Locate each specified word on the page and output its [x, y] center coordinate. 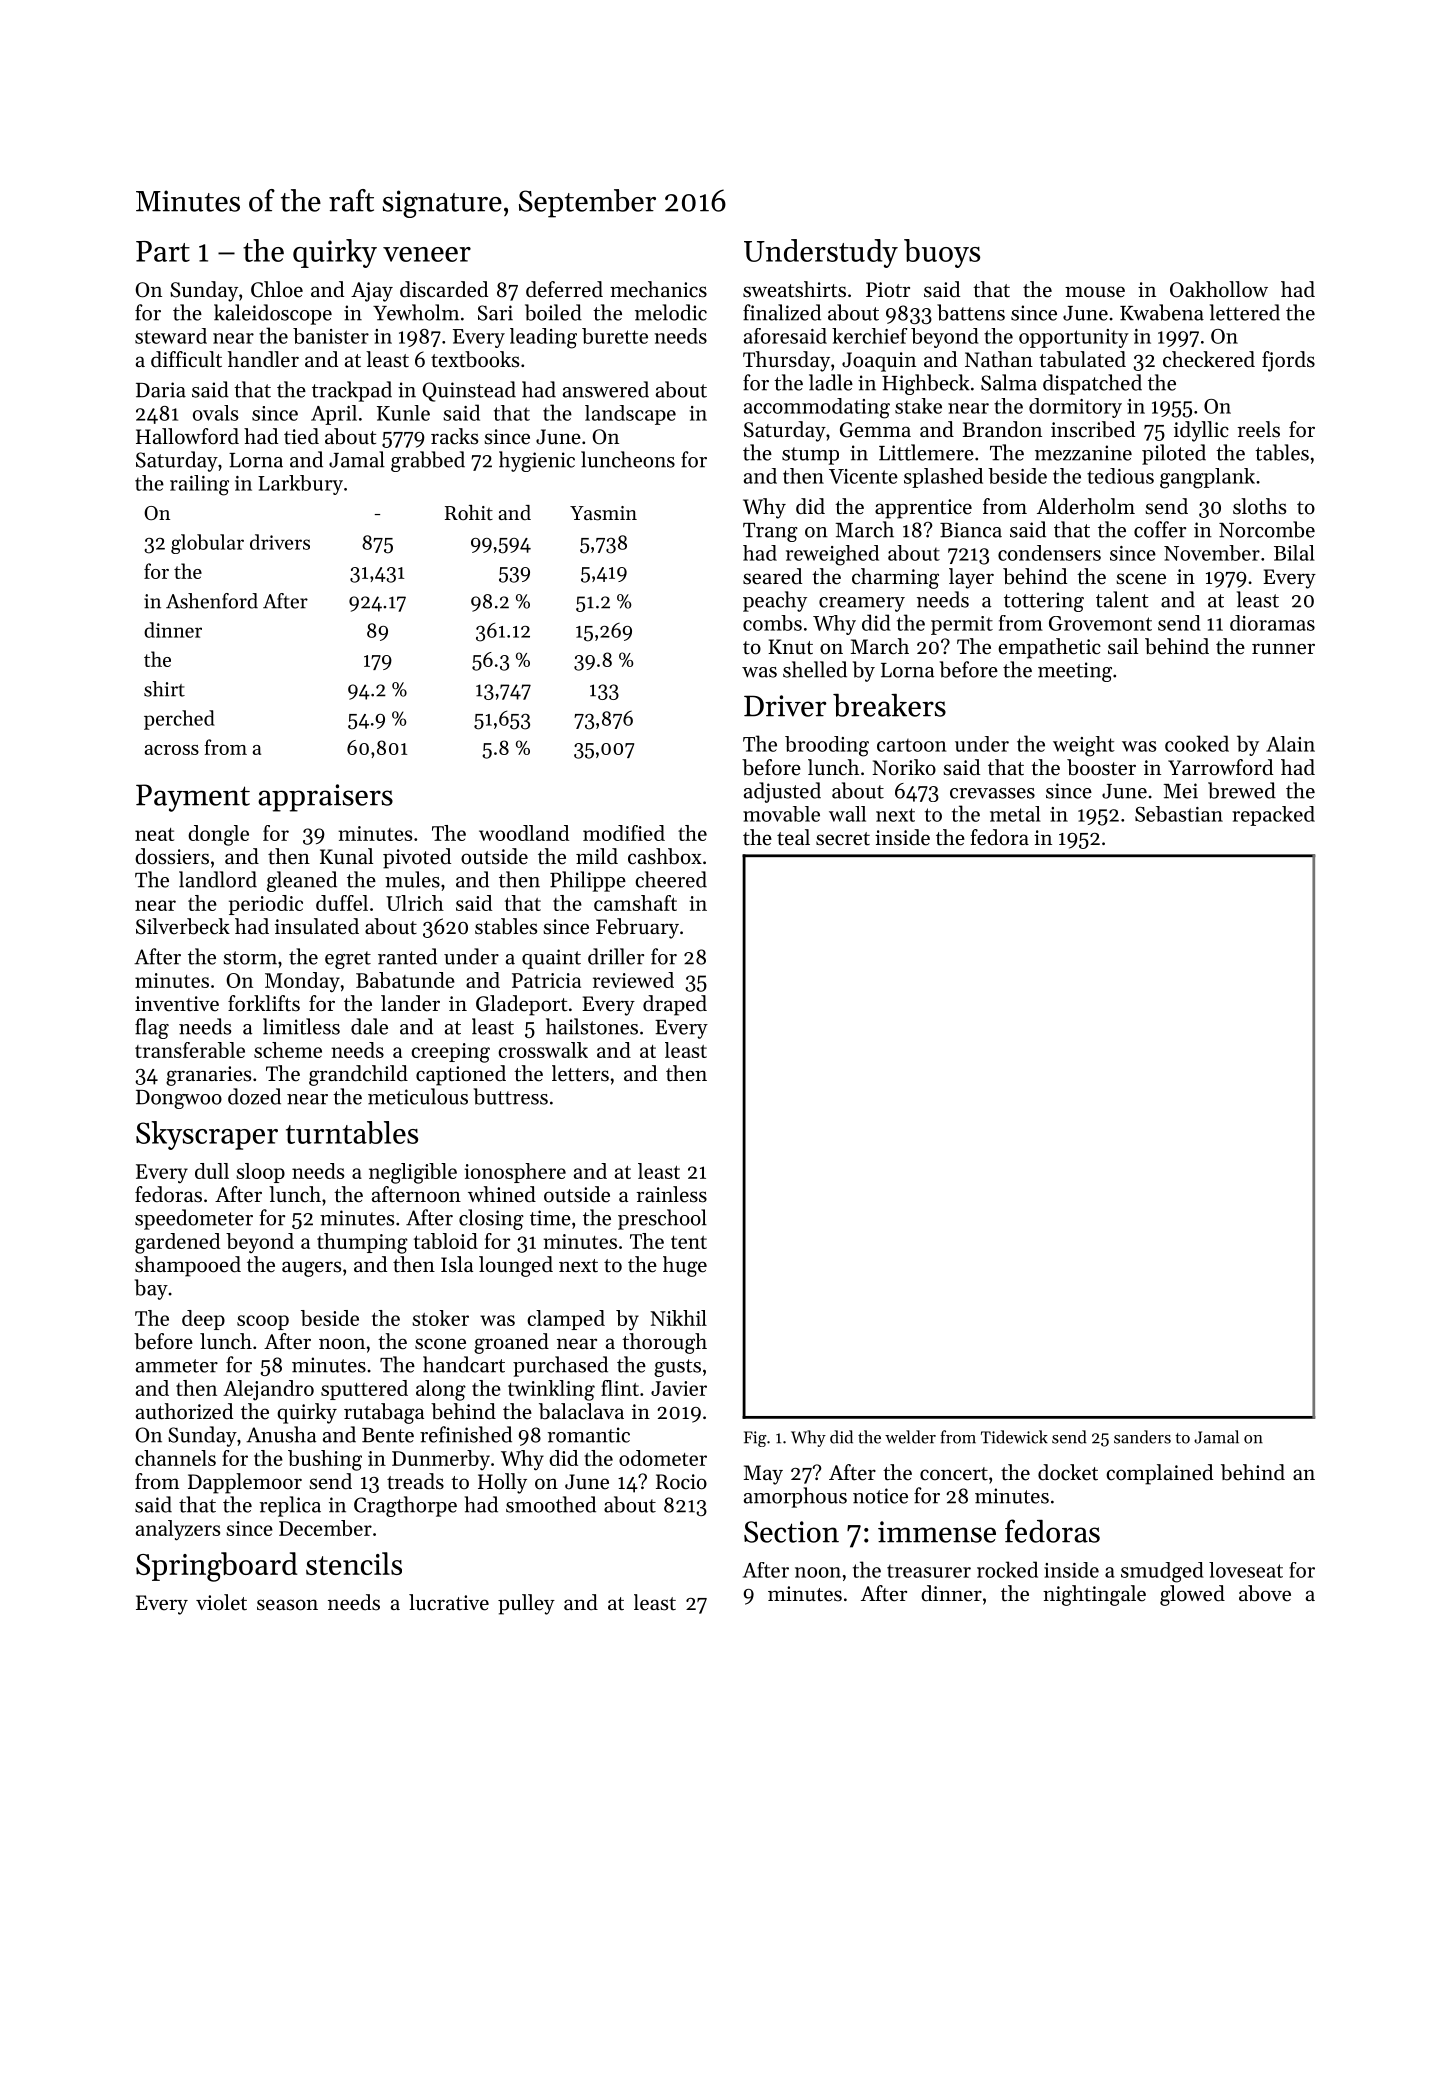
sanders [1142, 1437]
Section [791, 1532]
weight [1084, 746]
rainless [671, 1194]
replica [290, 1506]
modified [624, 833]
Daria [161, 390]
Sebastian [1179, 814]
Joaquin [879, 362]
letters [580, 1073]
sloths [1259, 506]
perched [179, 720]
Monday [302, 982]
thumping [362, 1243]
